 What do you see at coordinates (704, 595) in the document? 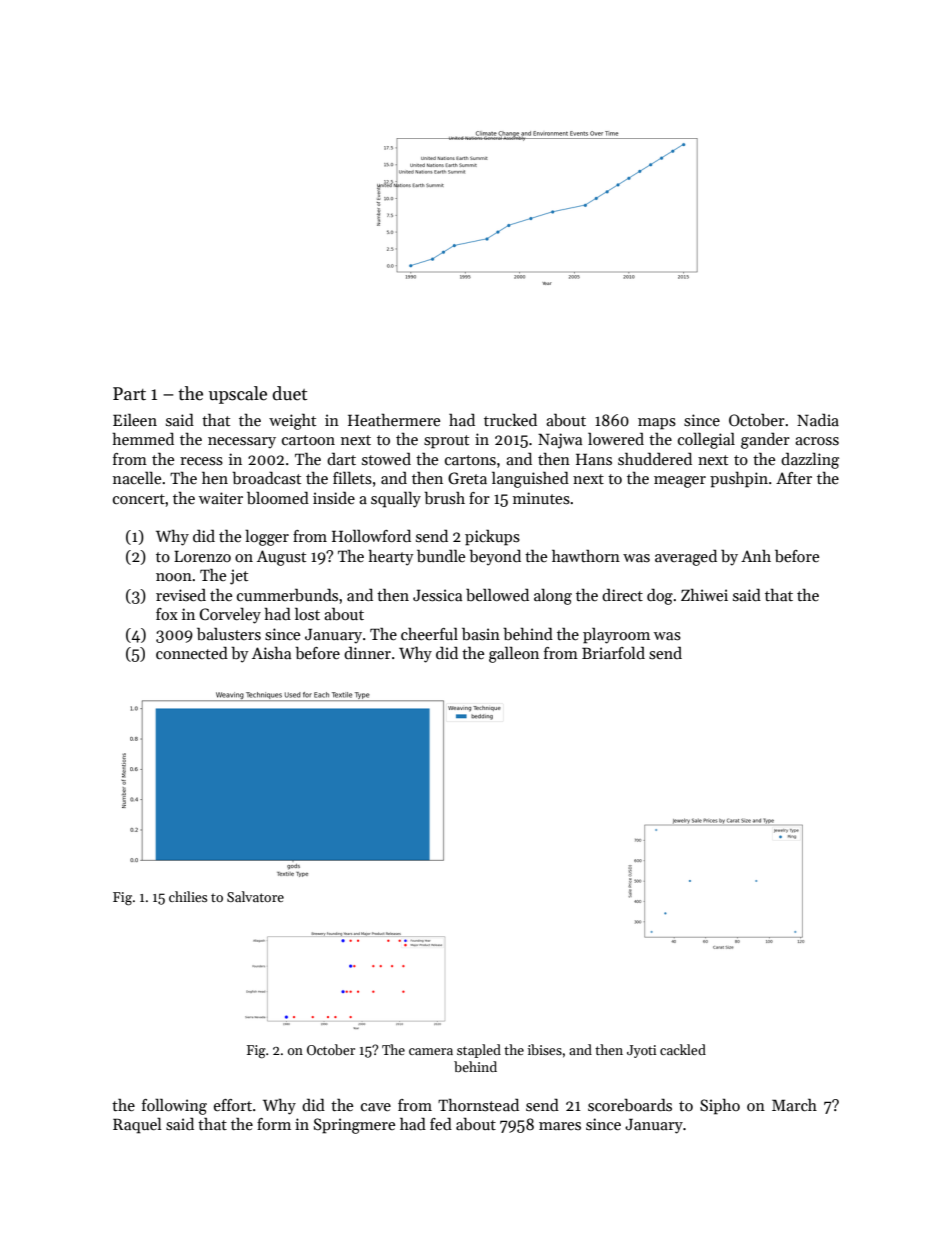
I see `Zhiwei` at bounding box center [704, 595].
